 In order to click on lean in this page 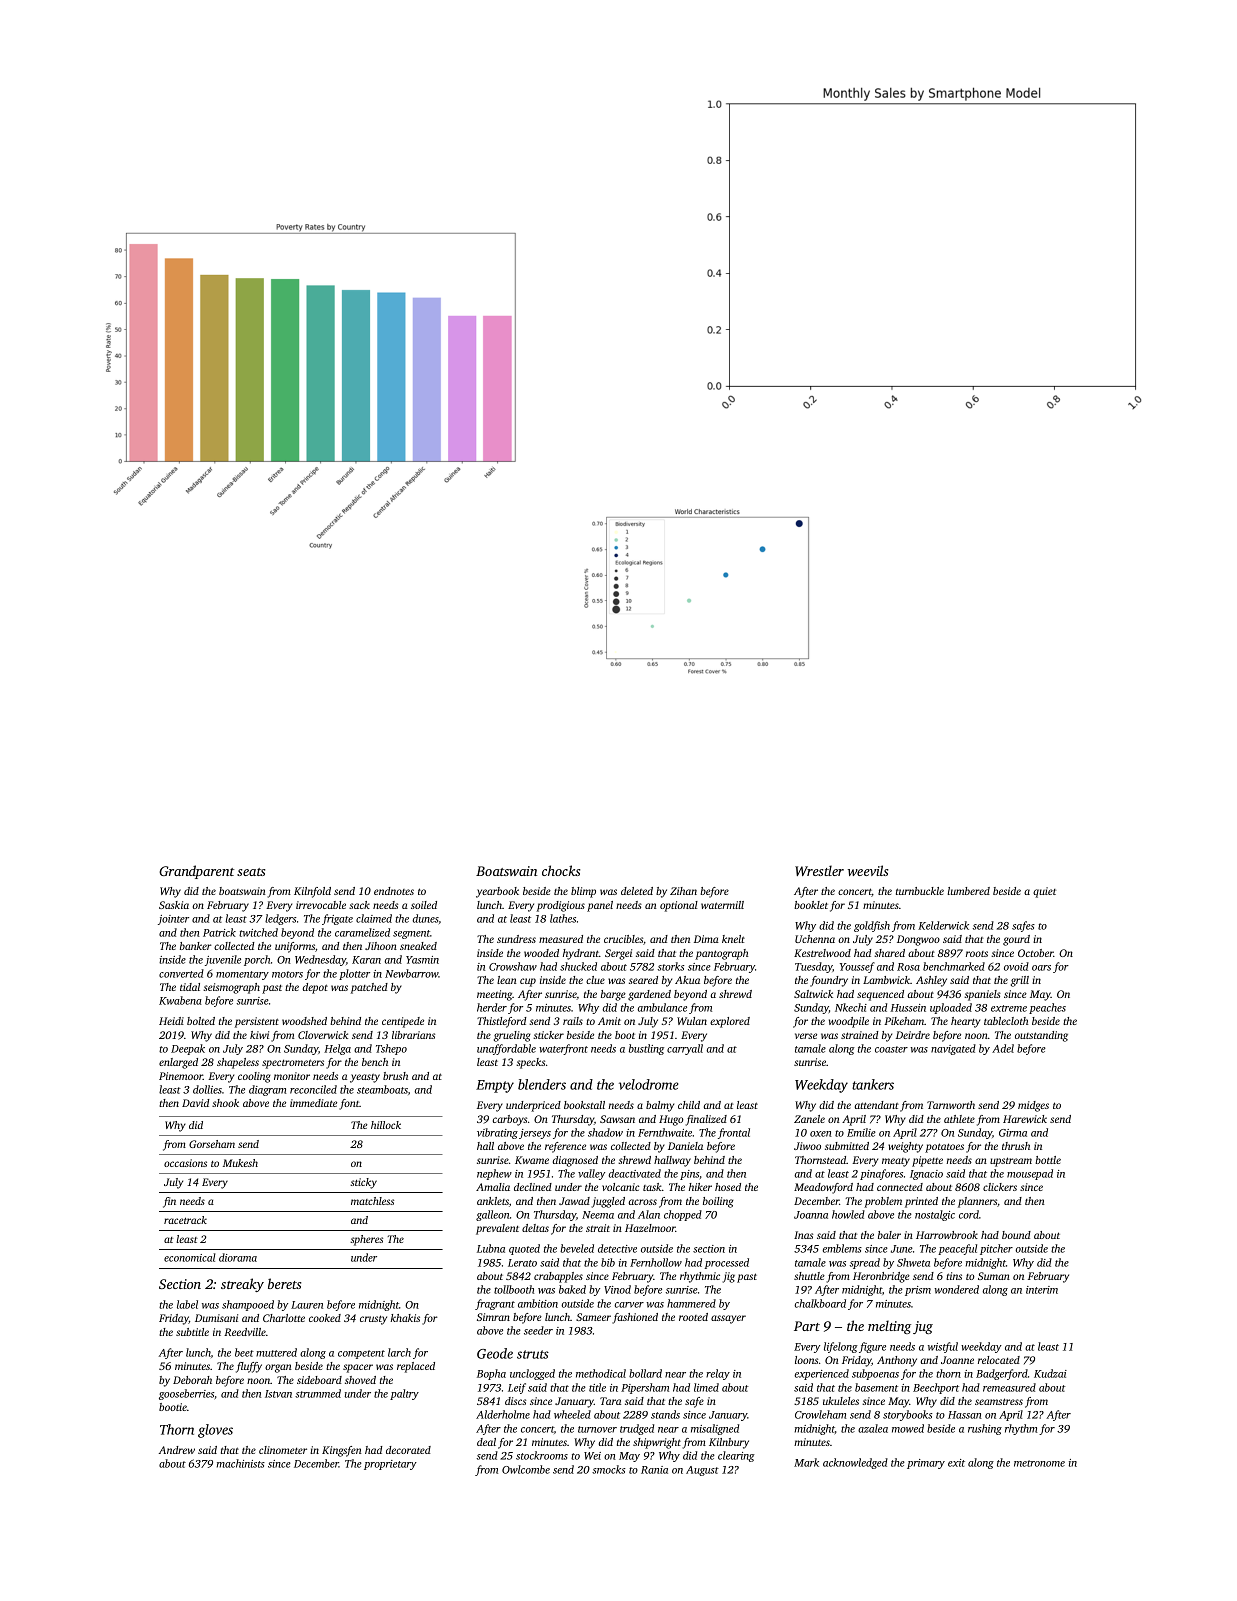, I will do `click(507, 980)`.
